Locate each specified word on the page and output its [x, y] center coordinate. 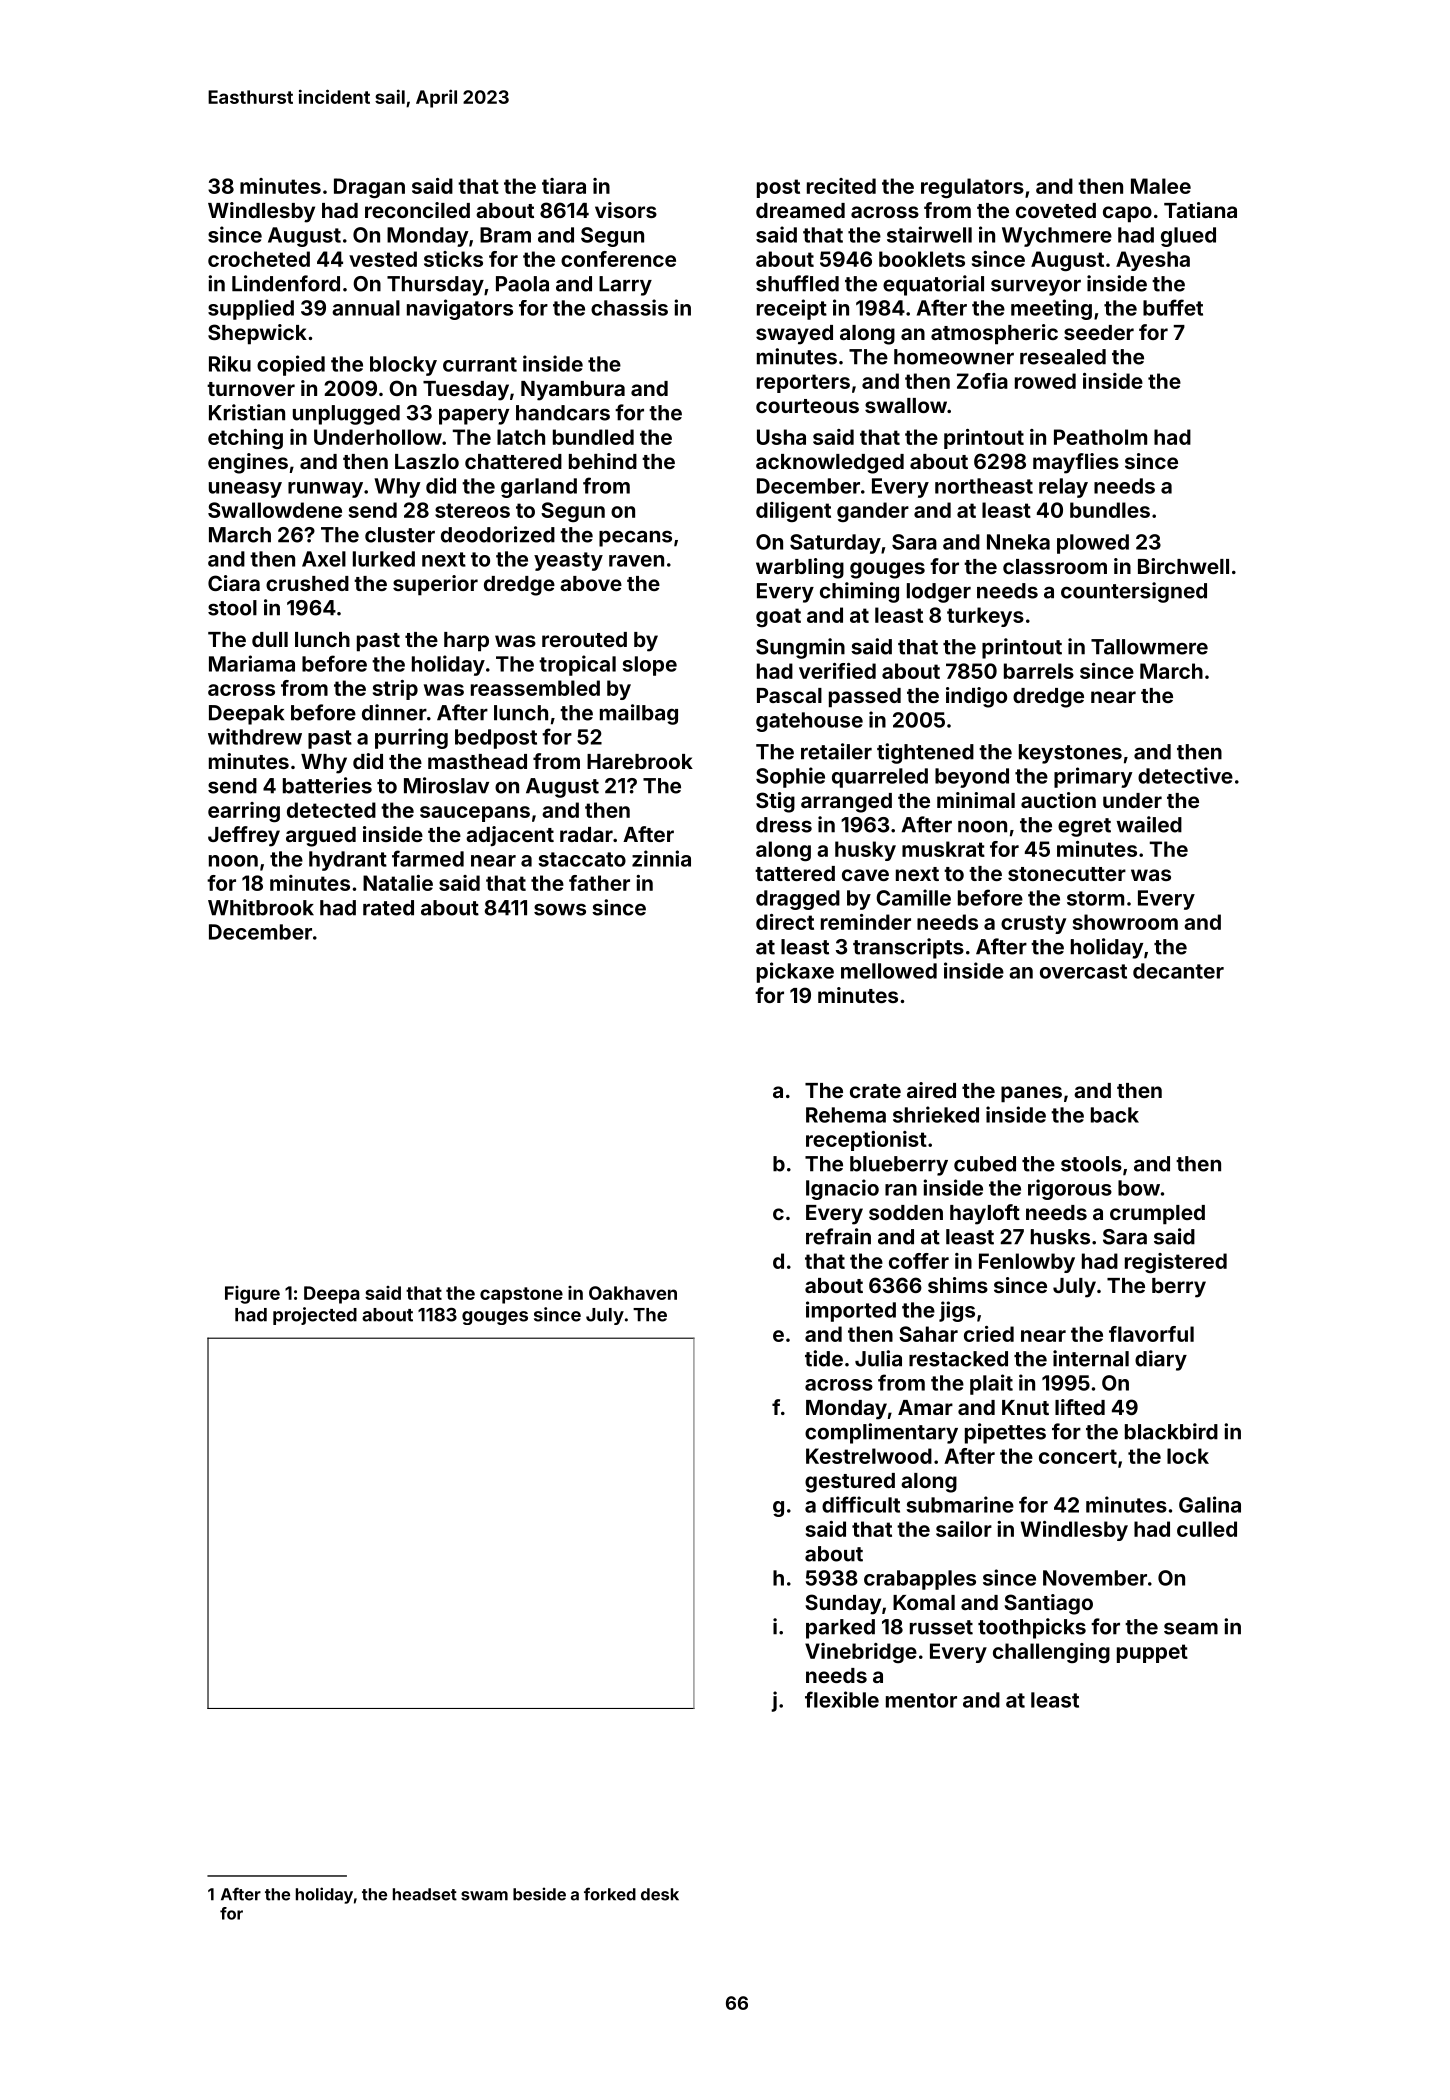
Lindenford [286, 283]
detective [1185, 775]
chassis [629, 307]
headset [425, 1894]
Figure [252, 1295]
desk [660, 1894]
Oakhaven [633, 1293]
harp [466, 642]
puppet [1152, 1653]
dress [784, 825]
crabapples [920, 1580]
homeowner [954, 357]
